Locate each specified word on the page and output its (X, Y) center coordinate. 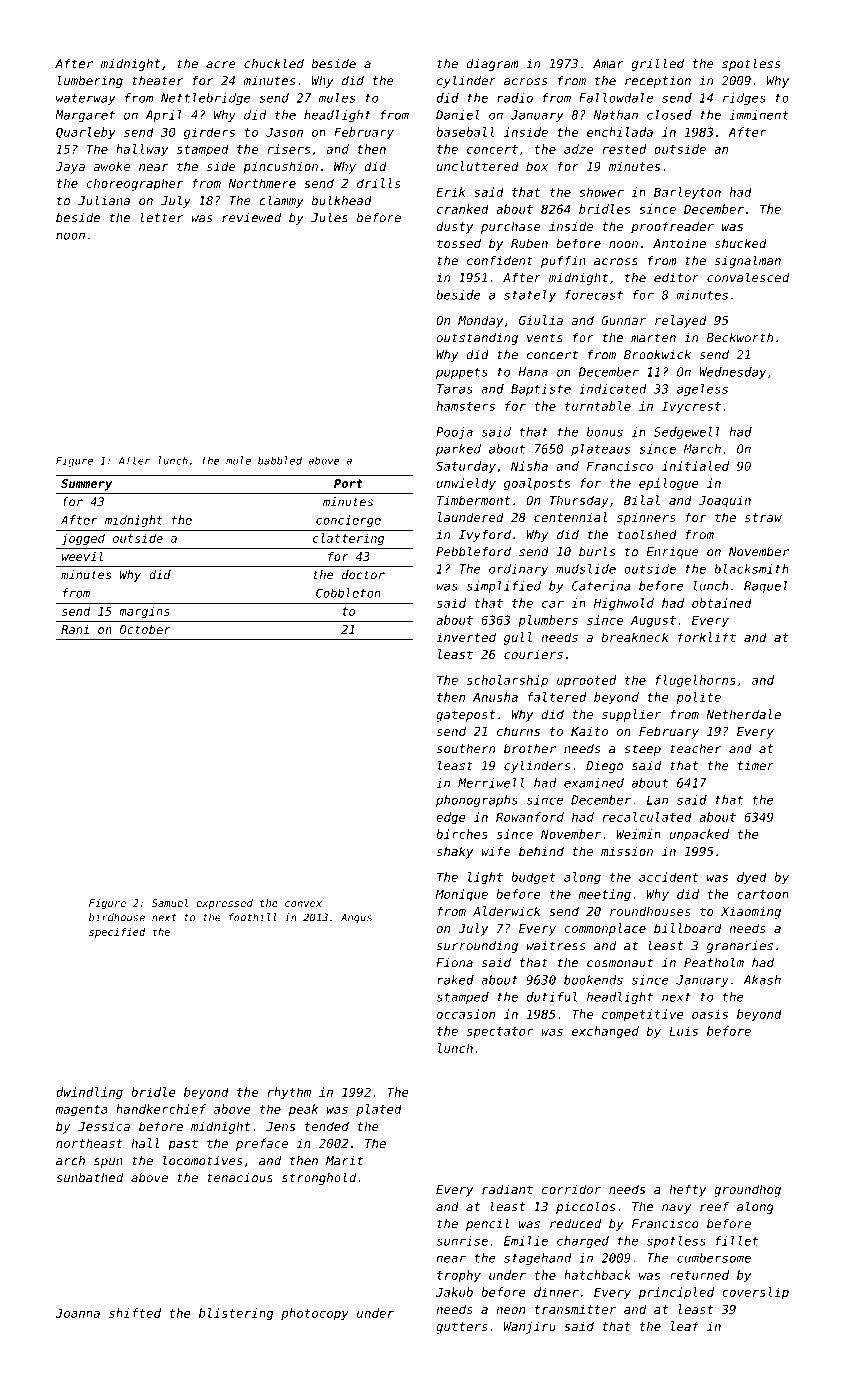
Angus (356, 918)
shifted (135, 1313)
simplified (504, 587)
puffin (563, 261)
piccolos (585, 1207)
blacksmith (751, 569)
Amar (608, 64)
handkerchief (161, 1109)
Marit (344, 1161)
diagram (492, 64)
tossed (459, 243)
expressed (224, 904)
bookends (593, 980)
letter (161, 217)
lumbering (90, 81)
